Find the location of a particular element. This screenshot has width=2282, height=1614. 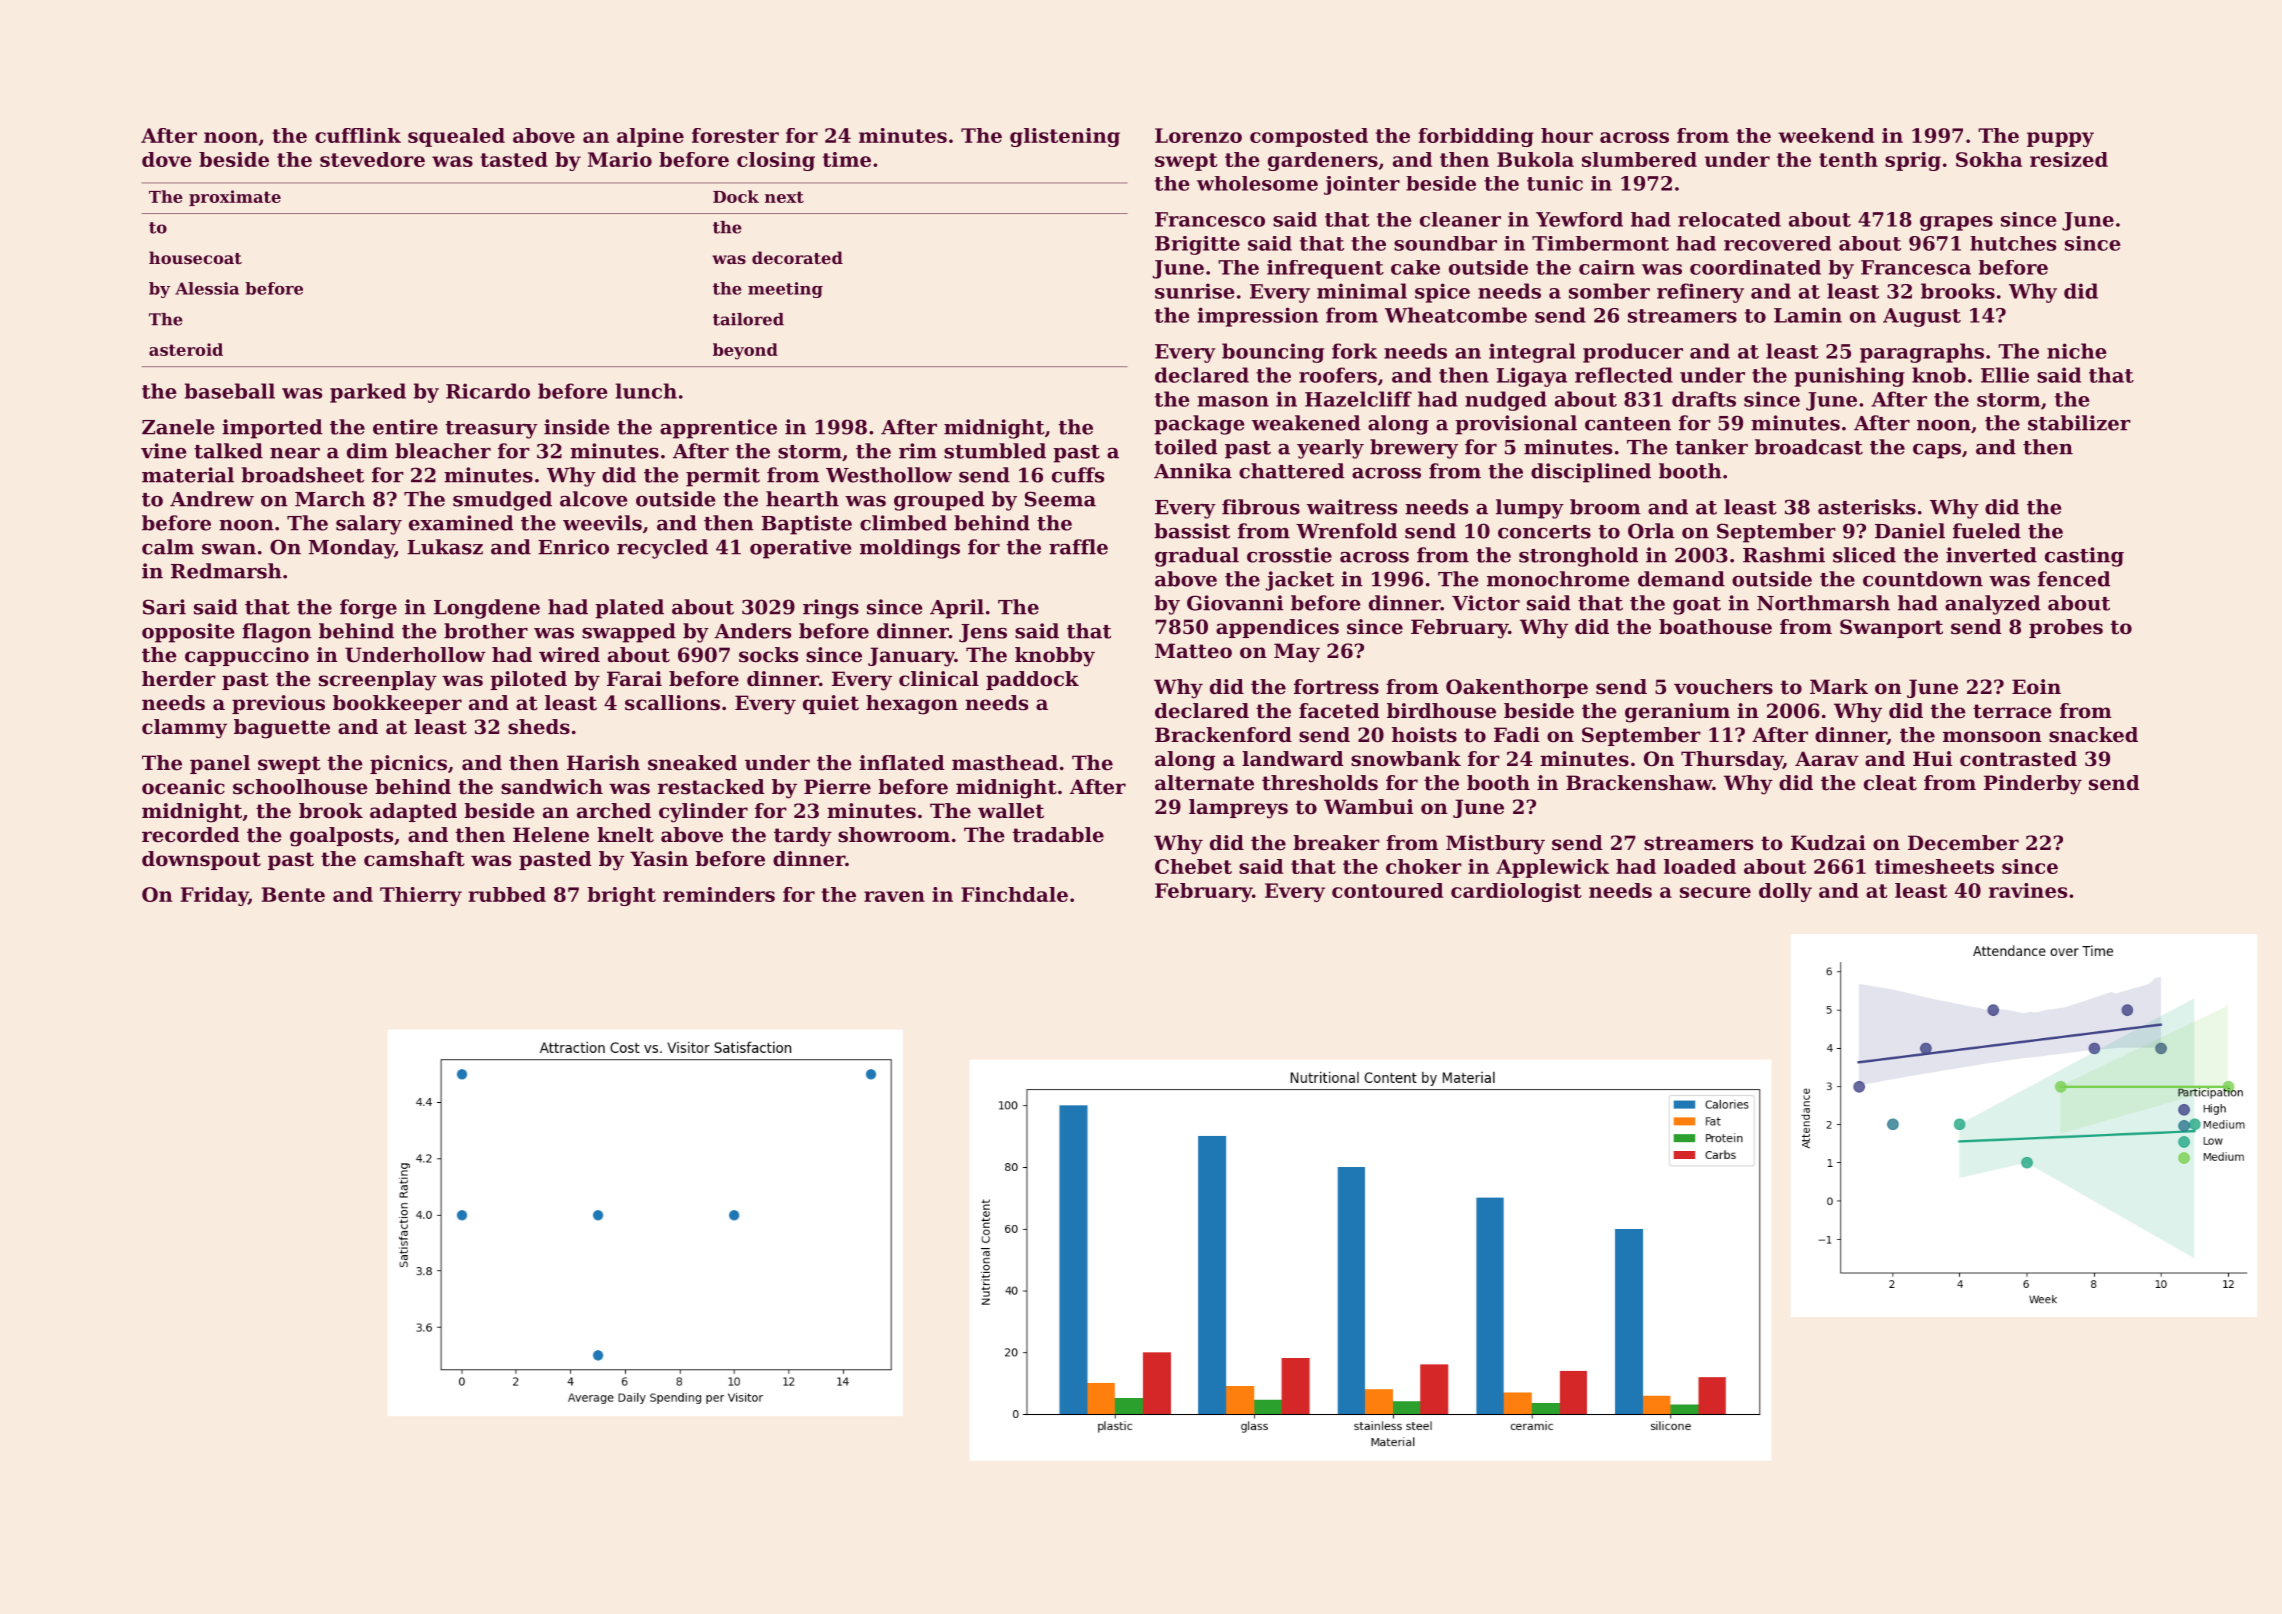

bookkeeper is located at coordinates (397, 704).
